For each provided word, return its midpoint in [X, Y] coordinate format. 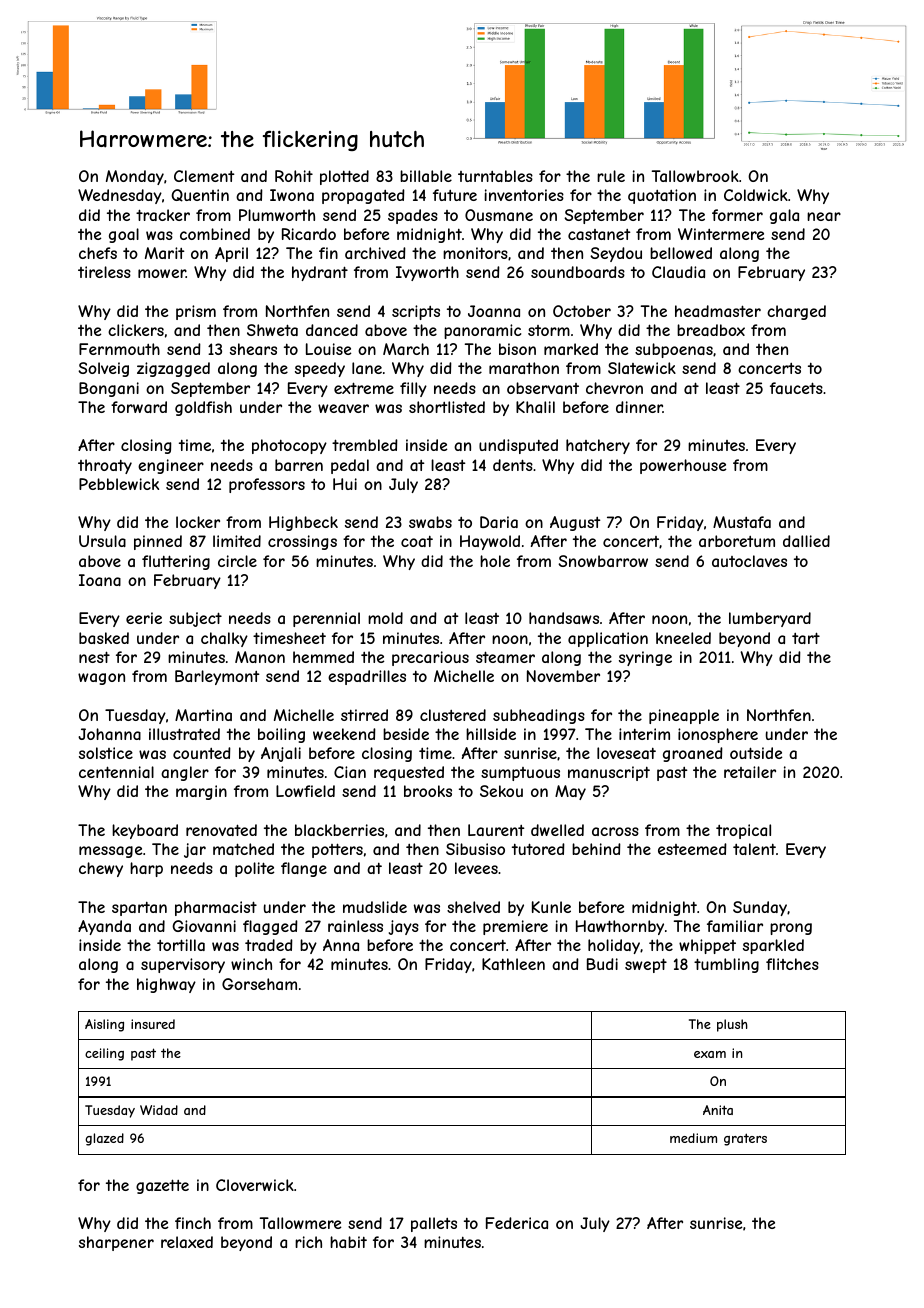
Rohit [294, 176]
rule [611, 176]
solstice [106, 753]
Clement [204, 176]
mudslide [375, 907]
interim [644, 734]
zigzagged [173, 369]
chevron [614, 388]
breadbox [711, 330]
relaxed [187, 1242]
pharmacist [216, 908]
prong [791, 929]
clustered [453, 715]
